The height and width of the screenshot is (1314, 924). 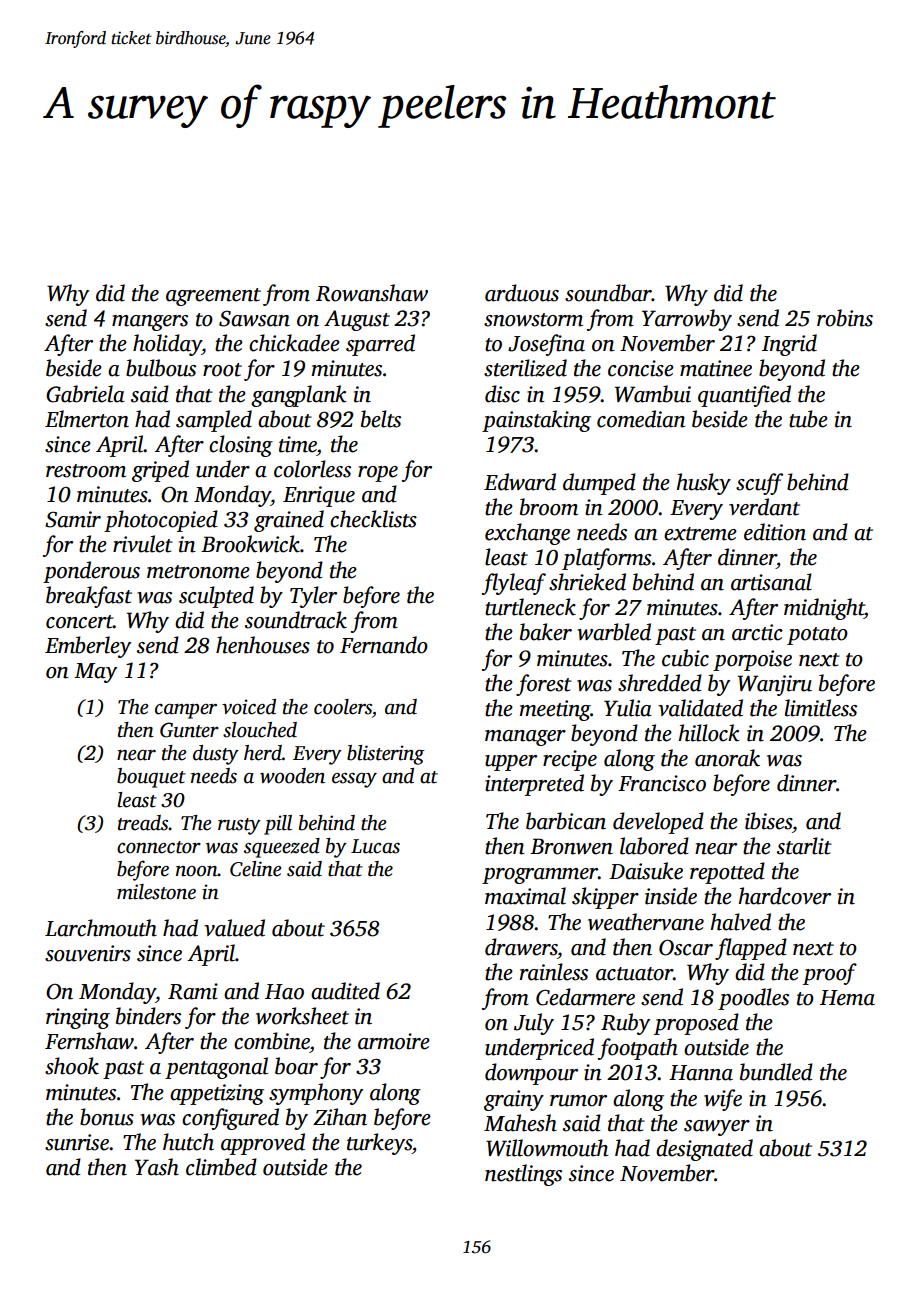 What do you see at coordinates (523, 1175) in the screenshot?
I see `nestlings` at bounding box center [523, 1175].
